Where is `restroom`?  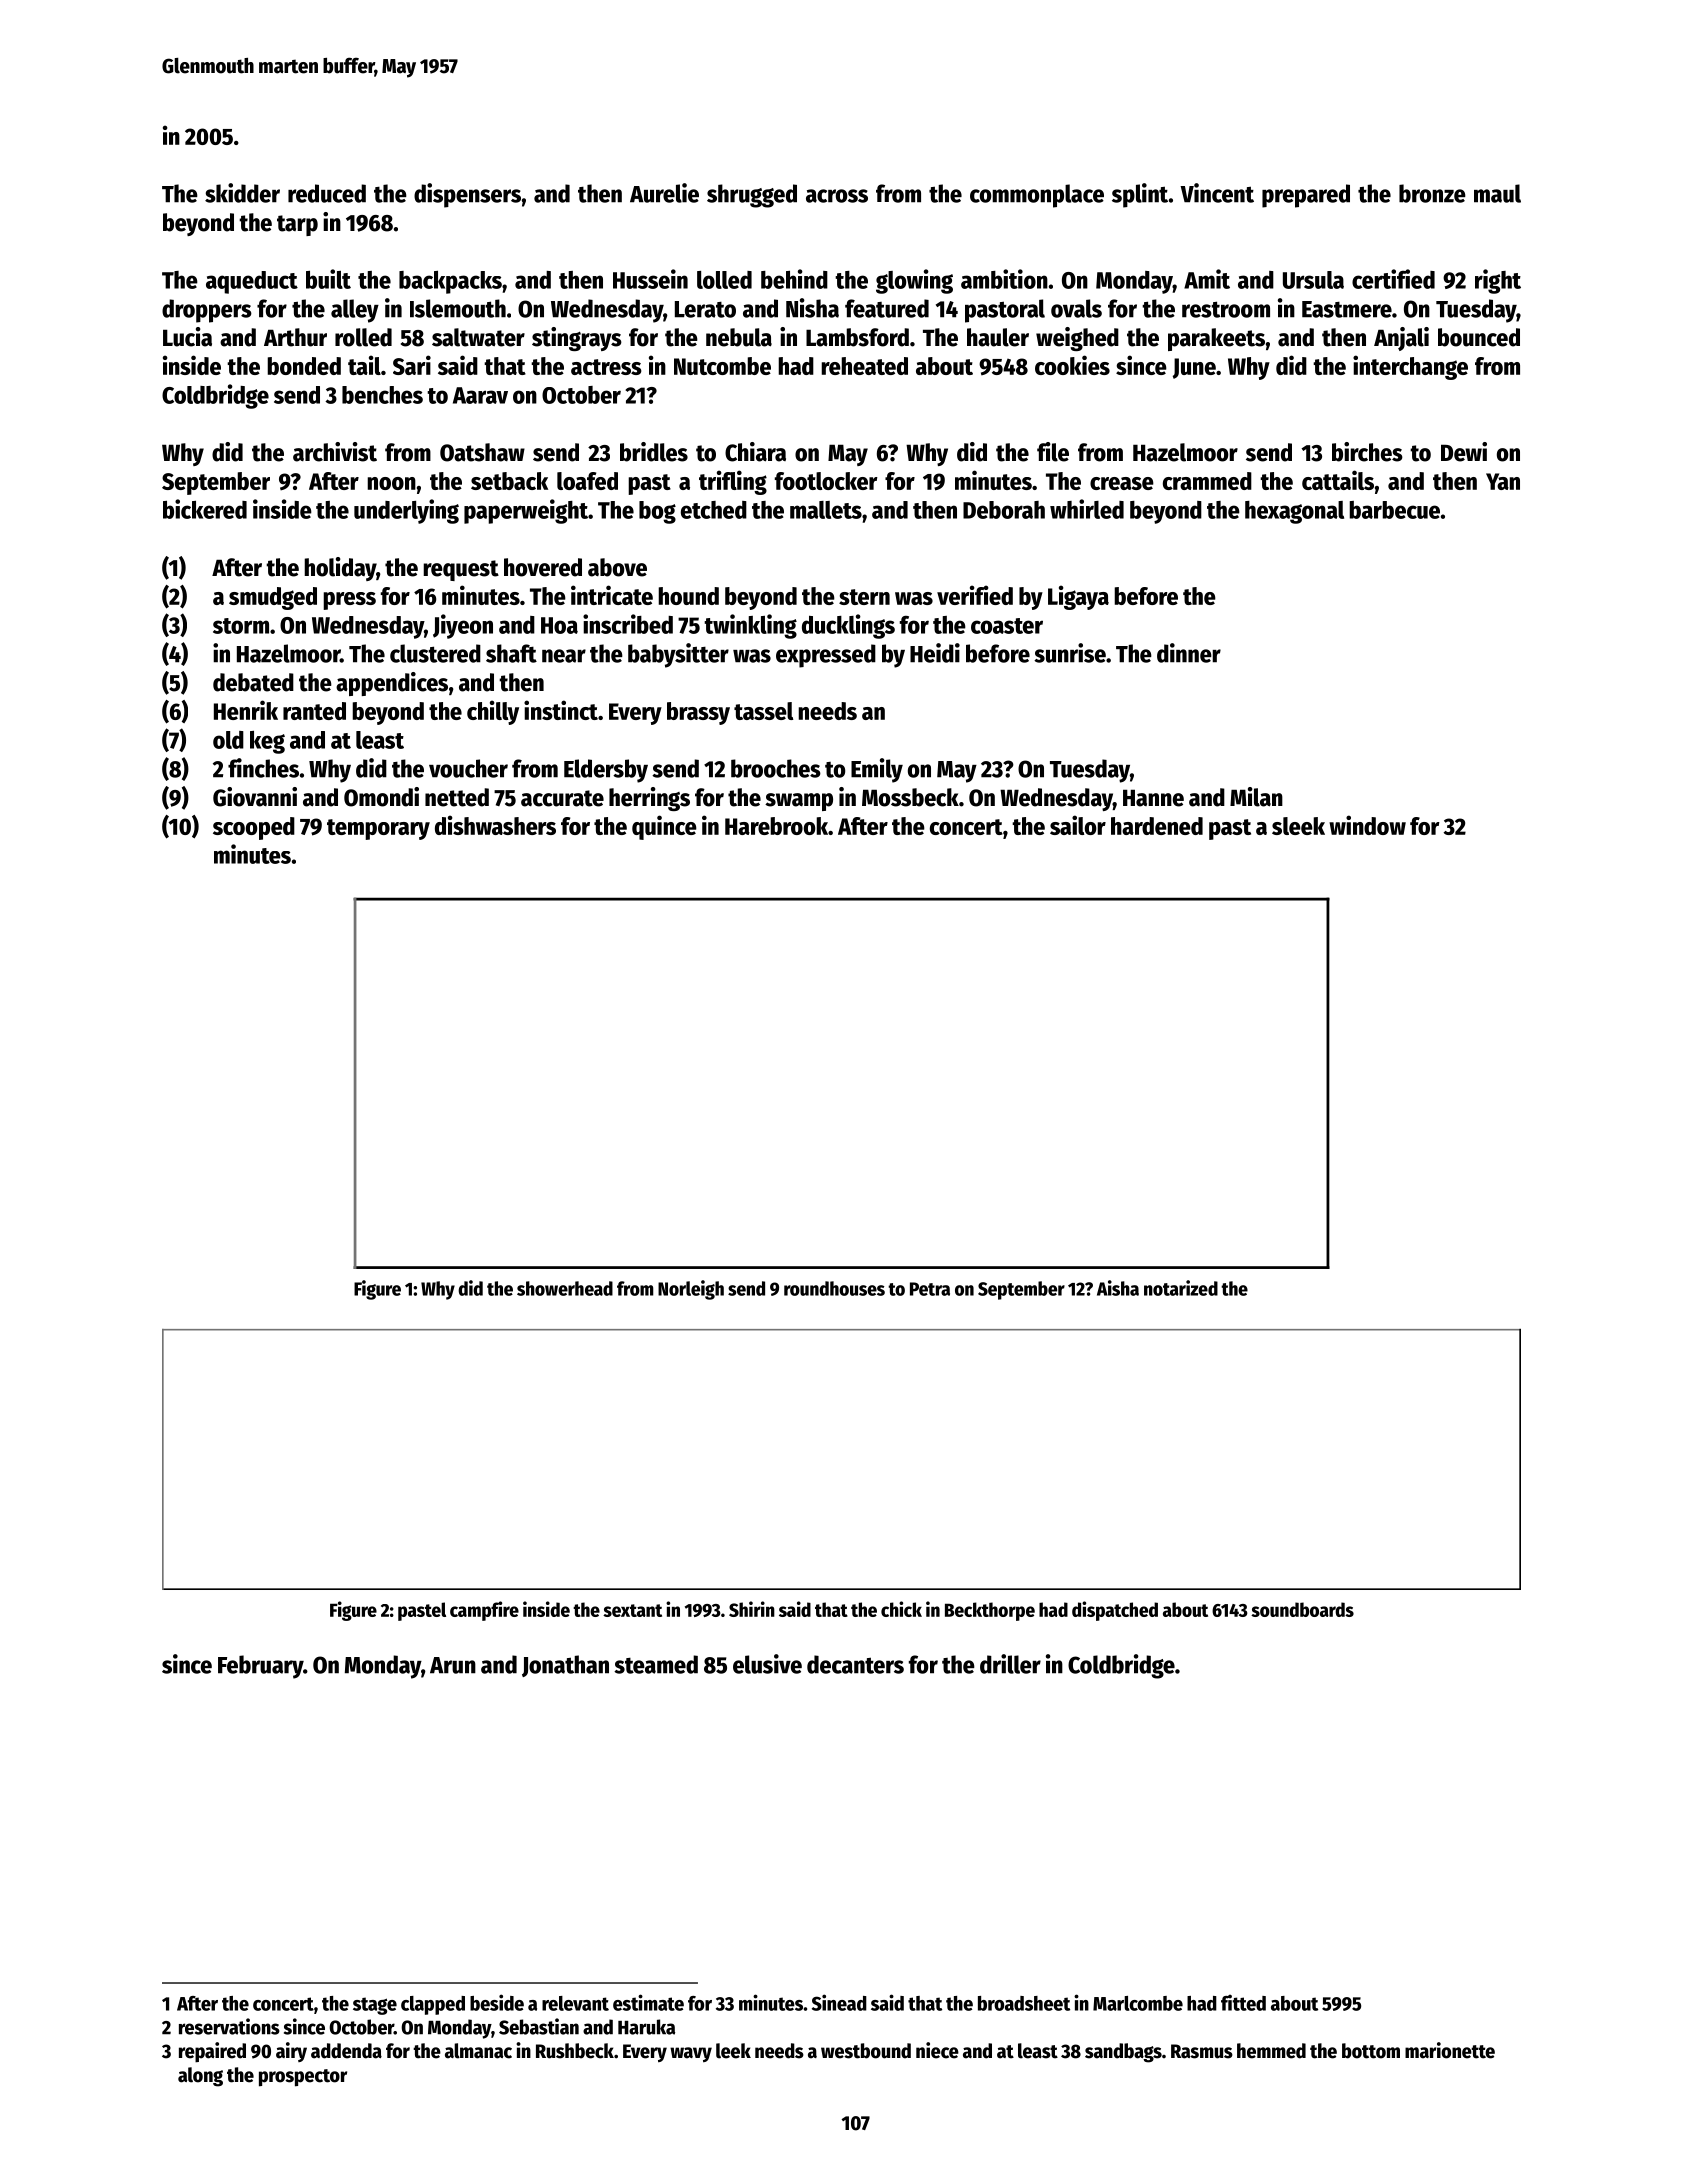
restroom is located at coordinates (1226, 309).
